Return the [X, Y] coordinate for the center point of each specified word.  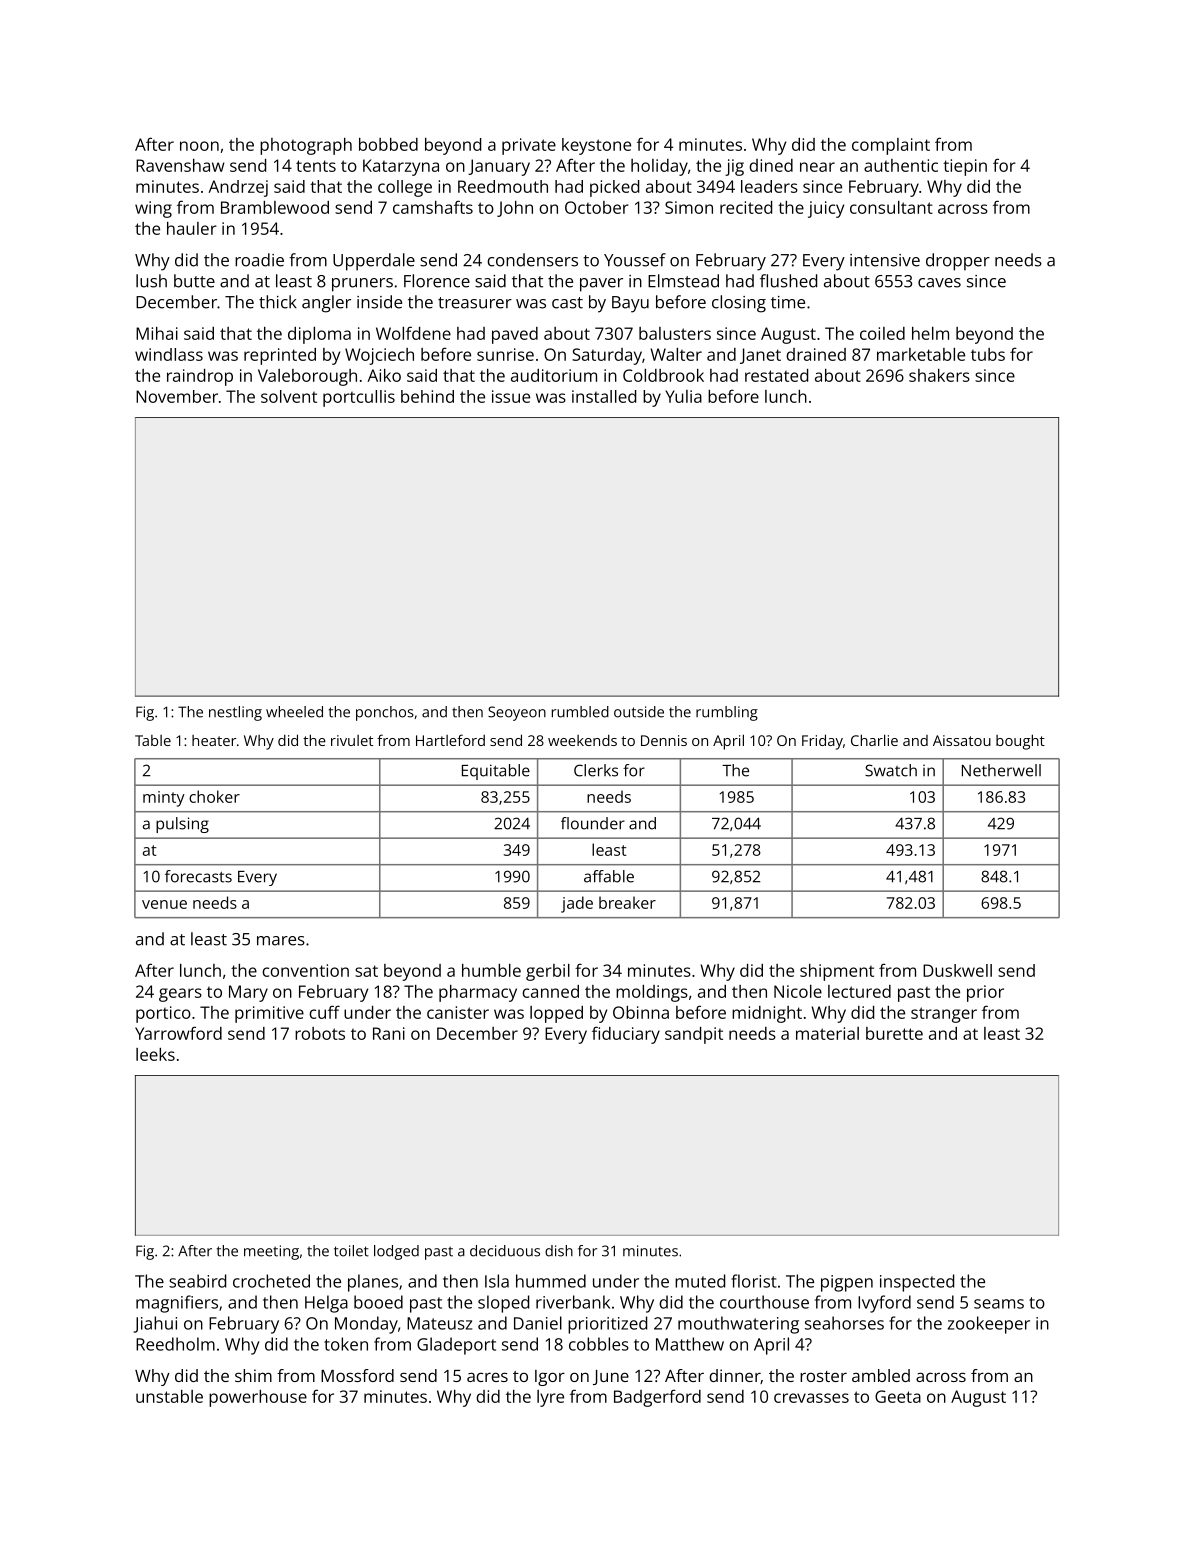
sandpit [694, 1035]
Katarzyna [401, 167]
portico [163, 1014]
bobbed [388, 144]
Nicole [798, 991]
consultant [891, 207]
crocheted [271, 1281]
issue [511, 396]
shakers [939, 375]
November [177, 396]
